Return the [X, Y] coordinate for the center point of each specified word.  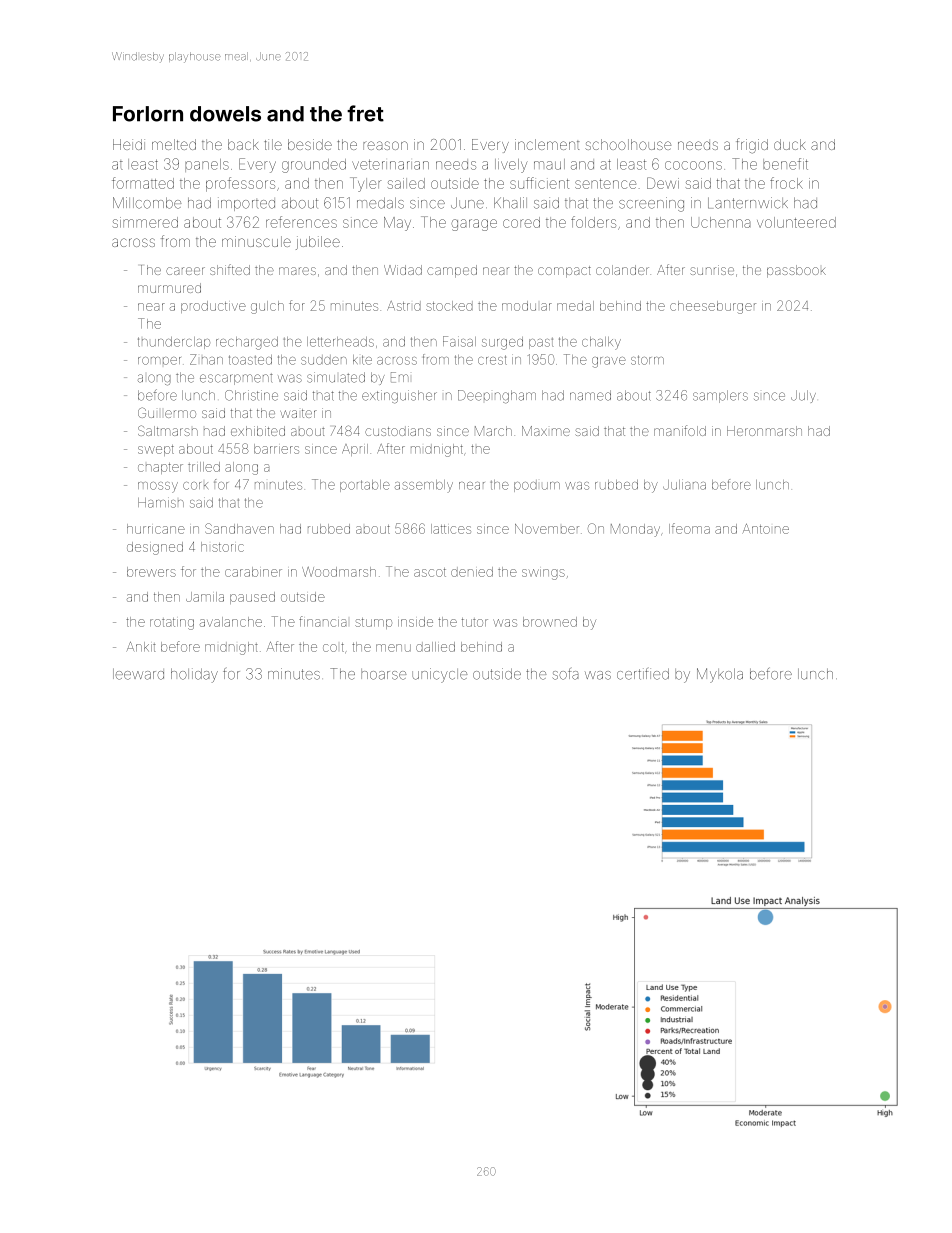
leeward [138, 674]
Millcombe [147, 203]
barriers [276, 449]
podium [537, 486]
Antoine [766, 529]
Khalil [510, 203]
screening [651, 204]
